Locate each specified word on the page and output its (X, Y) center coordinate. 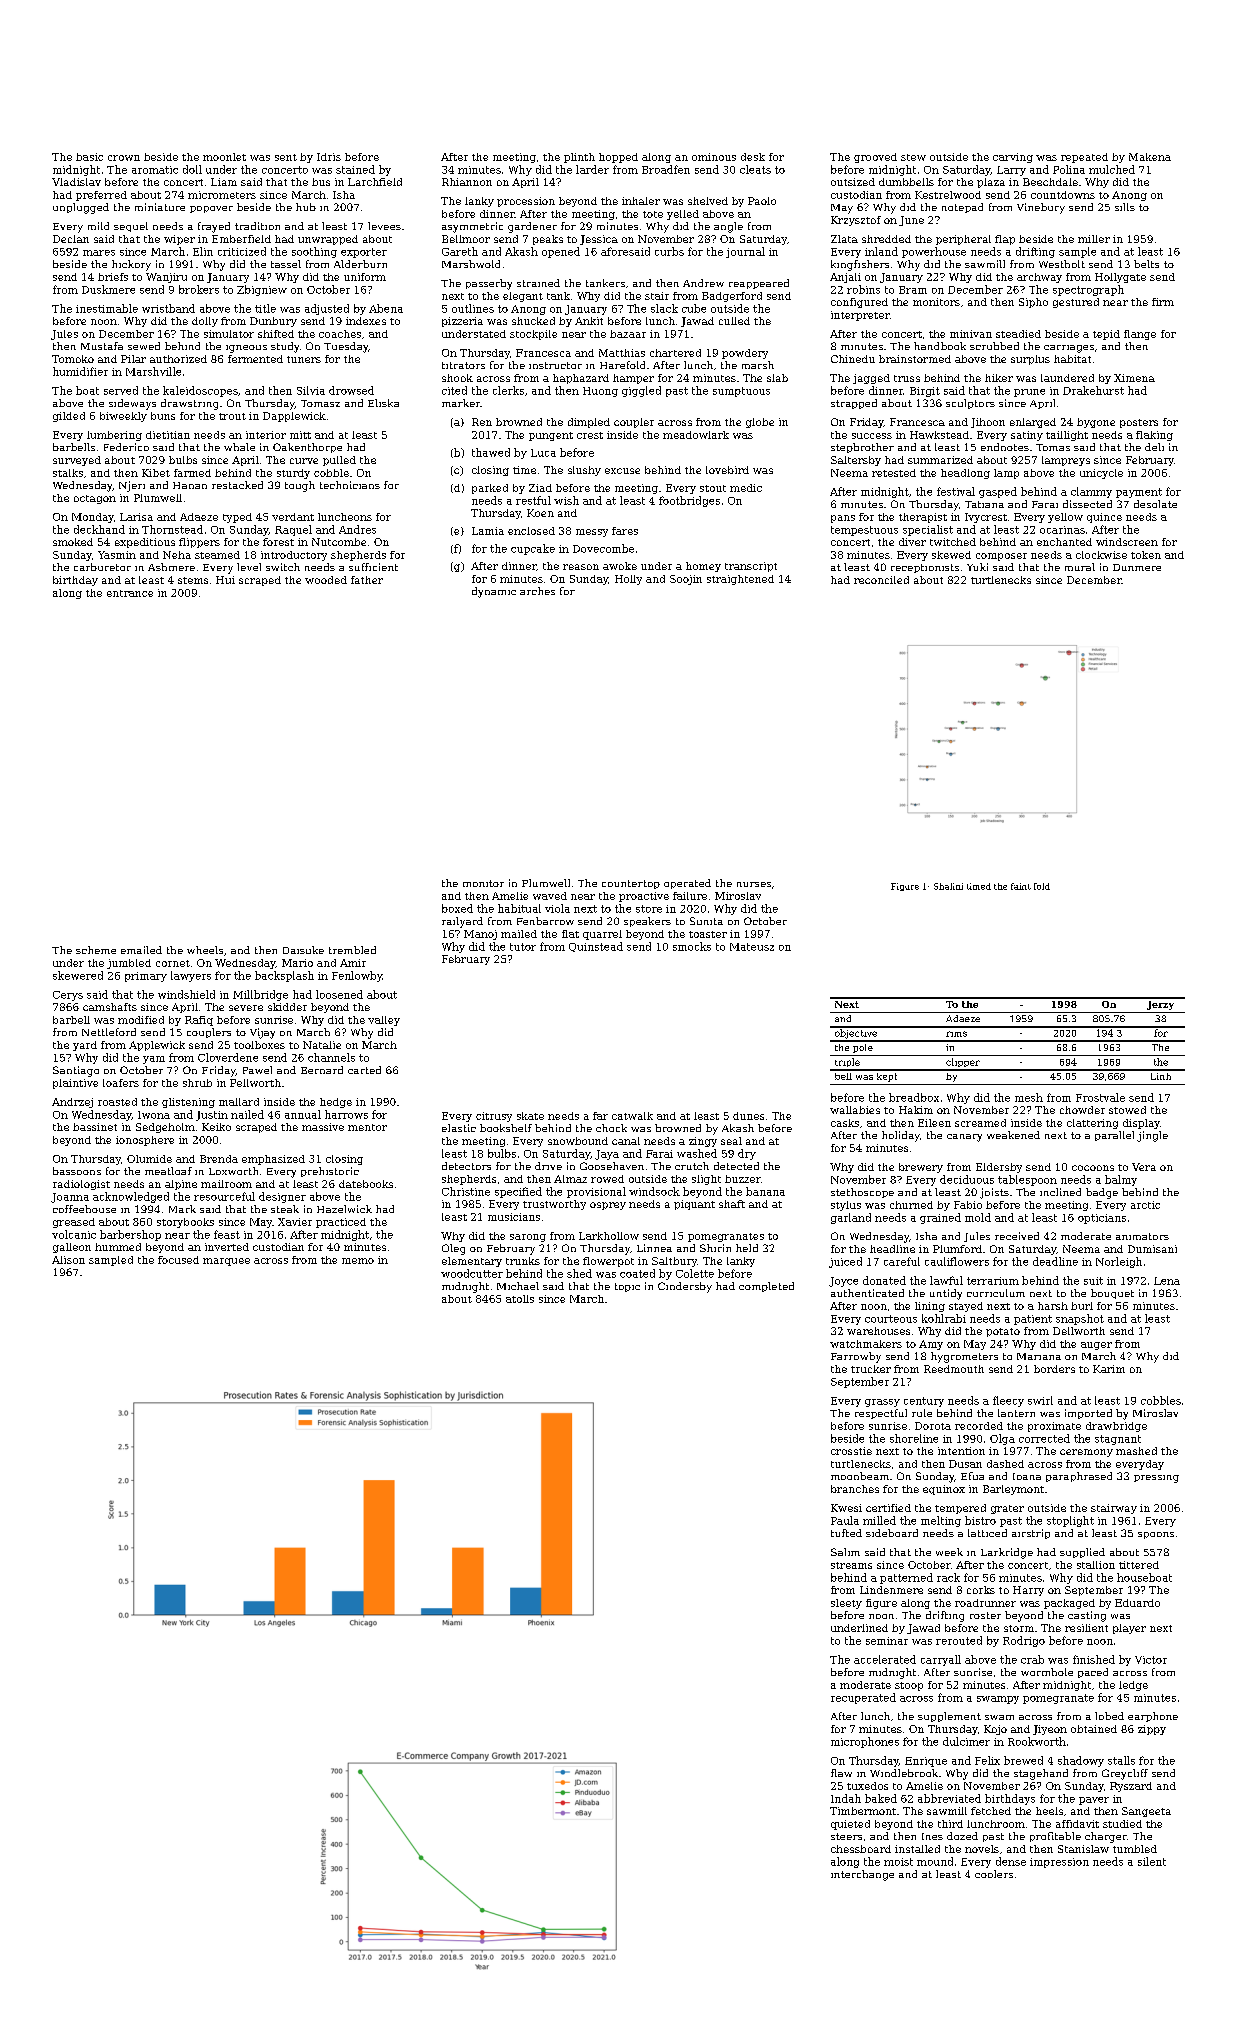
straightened (740, 580)
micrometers (222, 195)
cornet (173, 963)
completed (766, 1287)
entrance (130, 593)
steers (846, 1836)
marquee (226, 1262)
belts (1146, 264)
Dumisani (1152, 1249)
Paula (845, 1520)
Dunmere (1137, 567)
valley (384, 1021)
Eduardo (1137, 1603)
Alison (68, 1260)
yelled (683, 215)
